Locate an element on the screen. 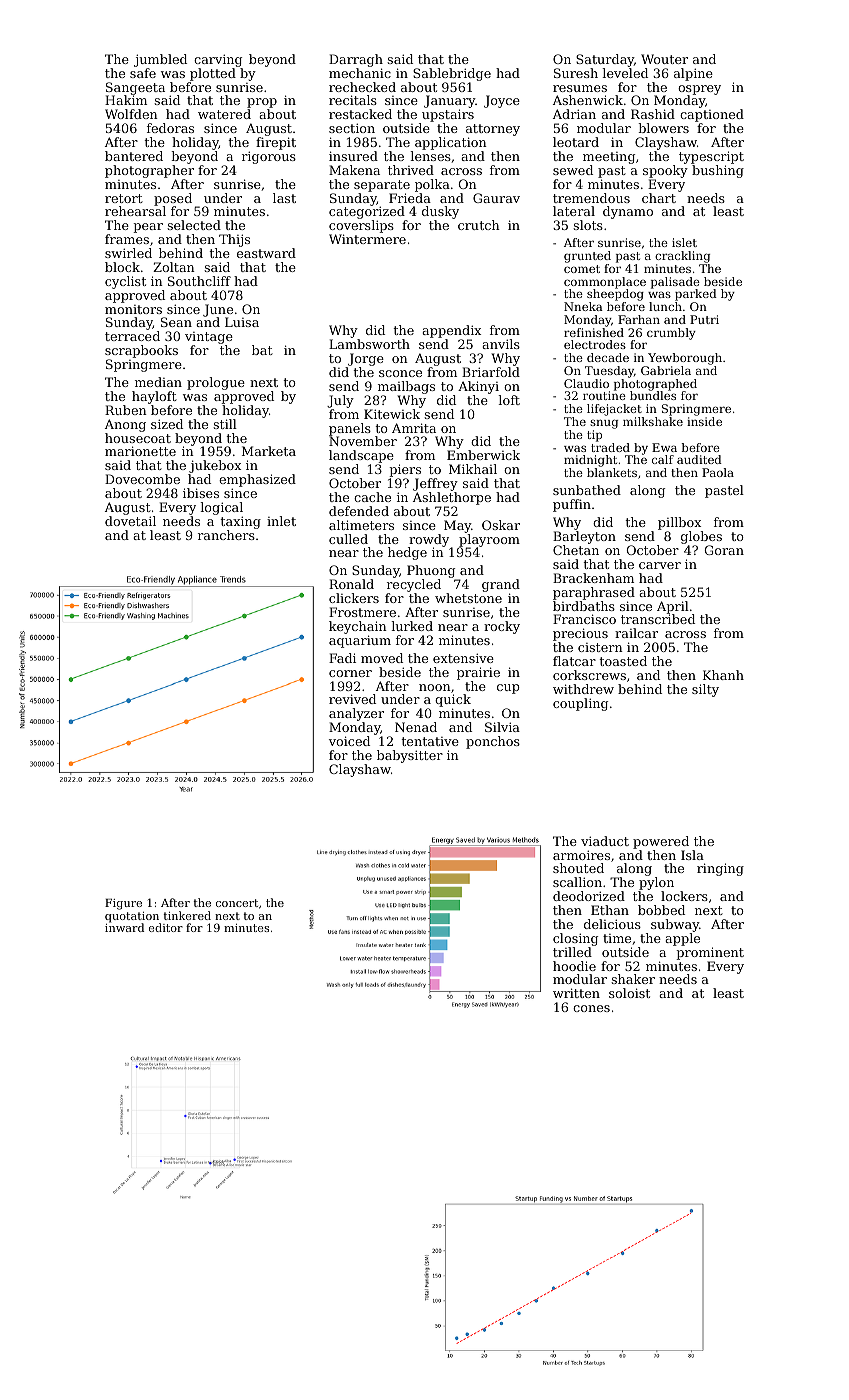 The image size is (849, 1400). restacked is located at coordinates (360, 114).
